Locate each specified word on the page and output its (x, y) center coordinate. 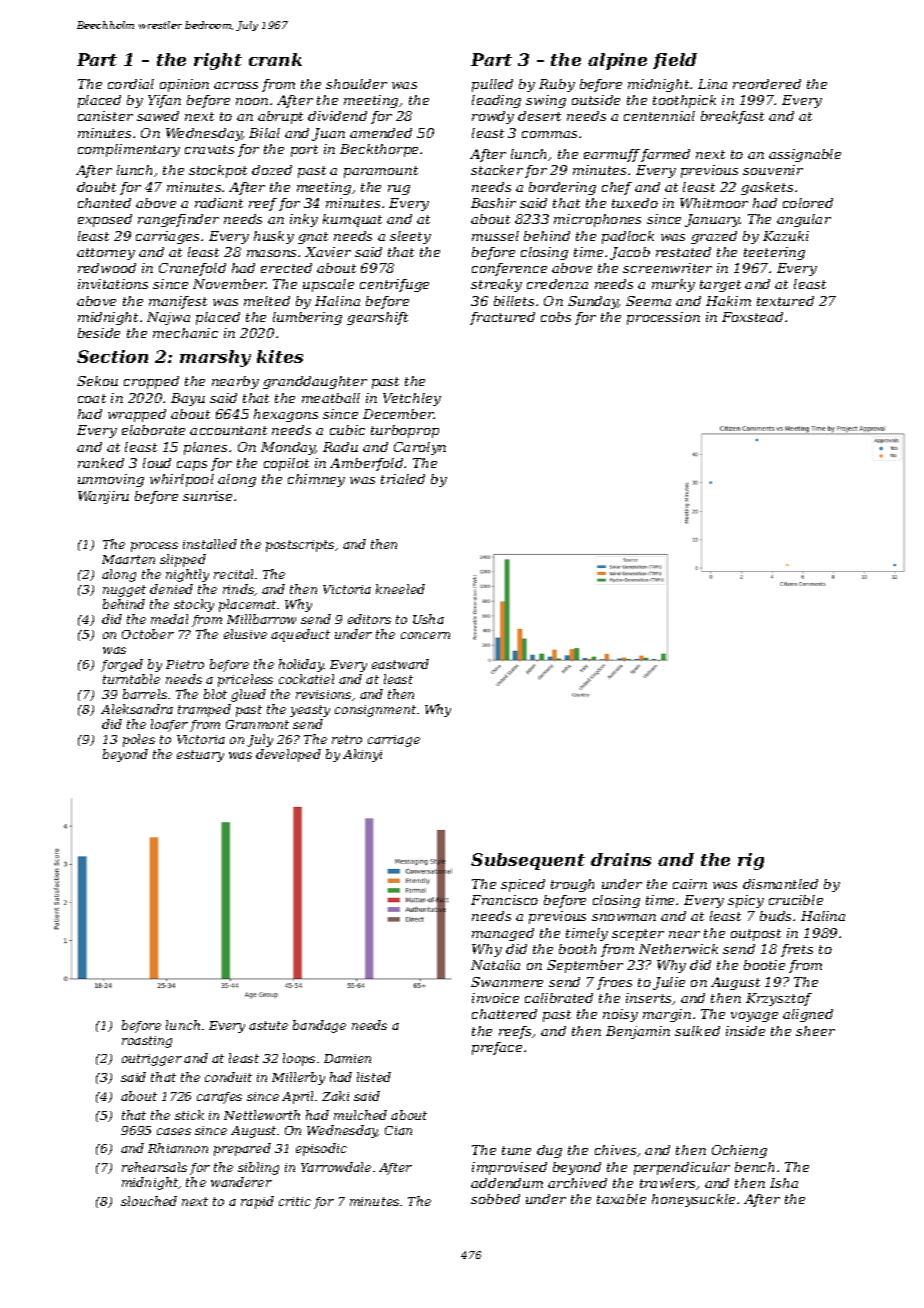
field (675, 61)
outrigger (152, 1060)
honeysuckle (693, 1200)
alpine (617, 61)
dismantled (780, 884)
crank (275, 59)
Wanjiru (103, 497)
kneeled (400, 589)
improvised (509, 1168)
